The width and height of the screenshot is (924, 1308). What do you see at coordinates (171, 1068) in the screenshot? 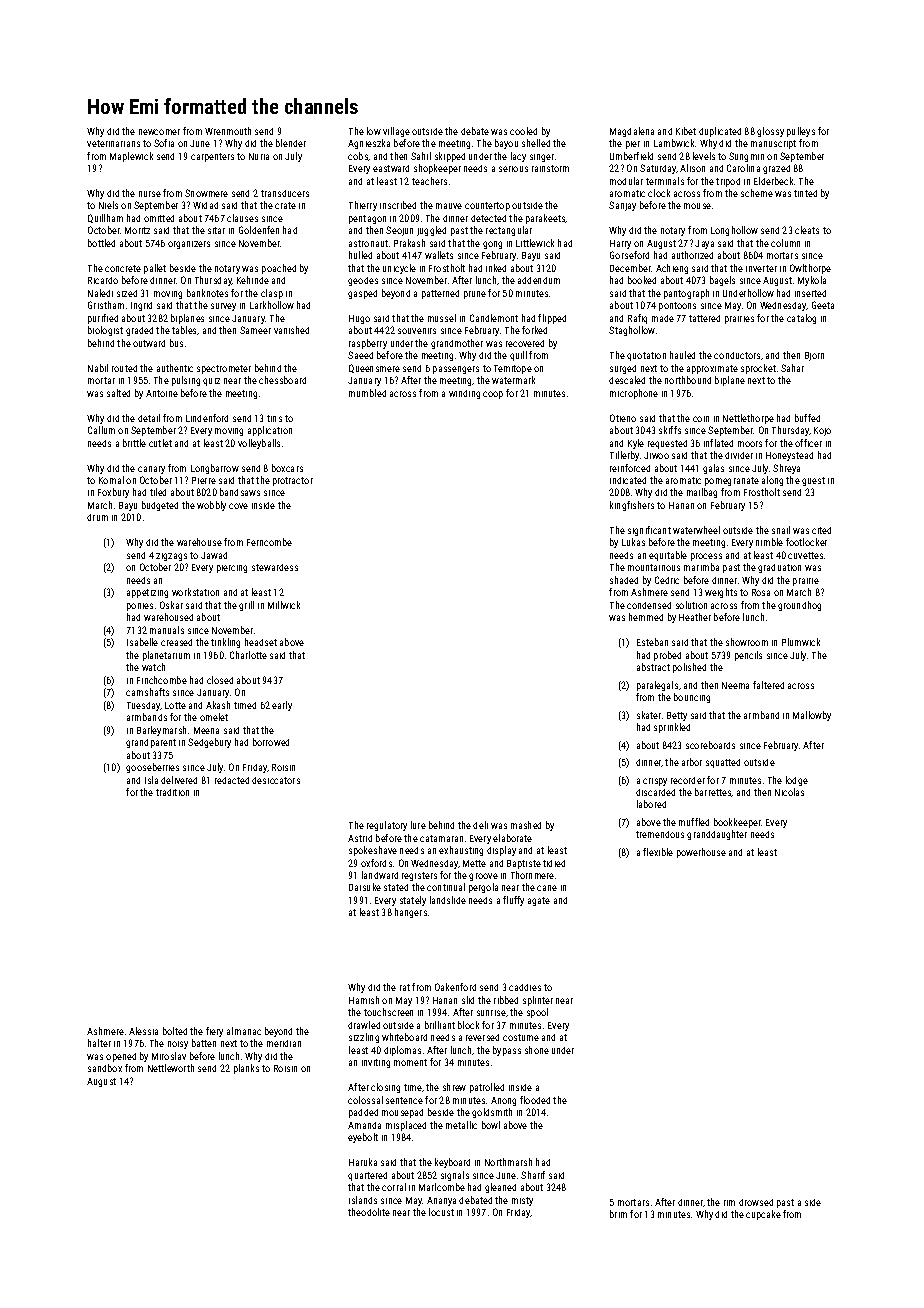
I see `Nettleworth` at bounding box center [171, 1068].
